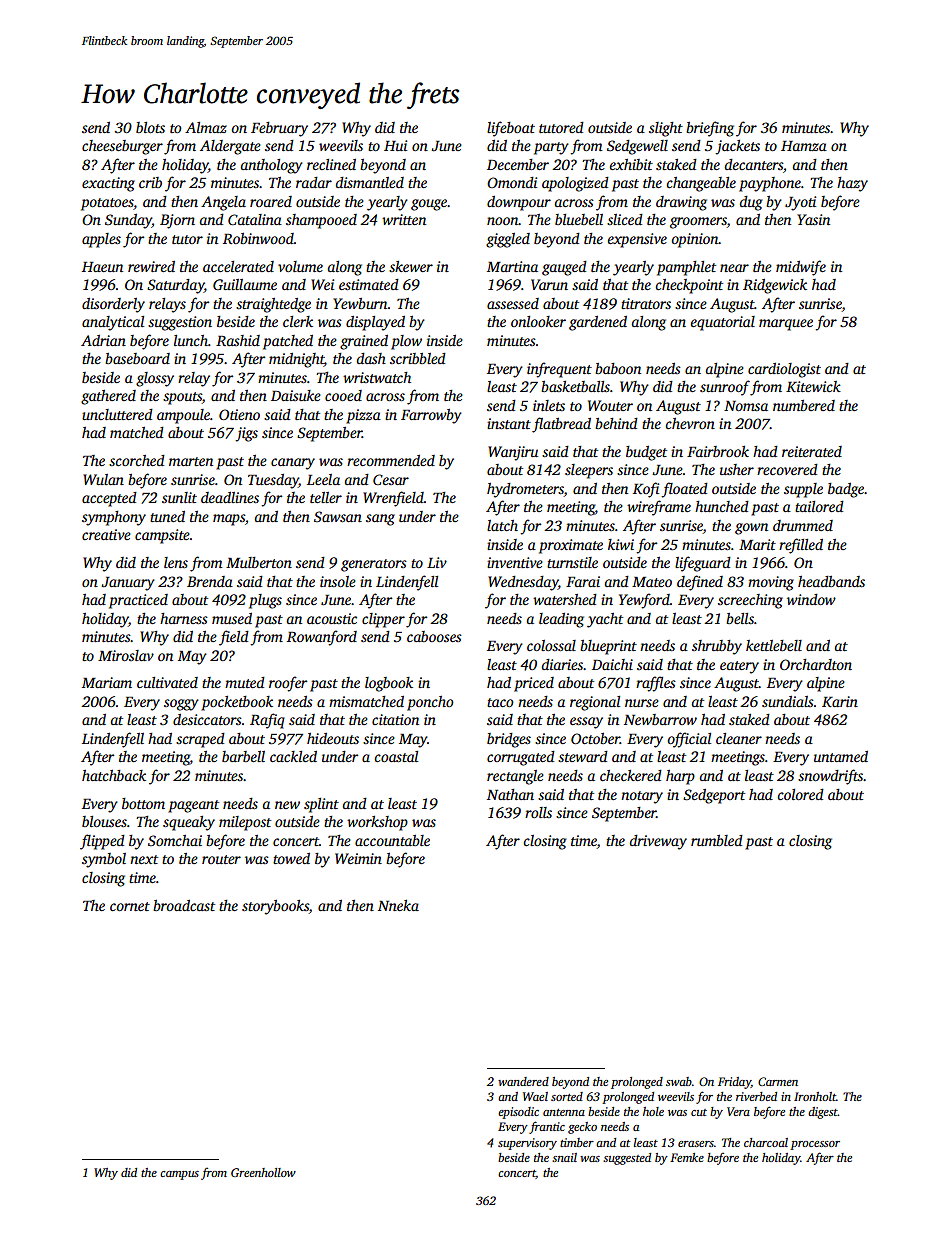 Image resolution: width=952 pixels, height=1233 pixels. I want to click on timber, so click(577, 1142).
